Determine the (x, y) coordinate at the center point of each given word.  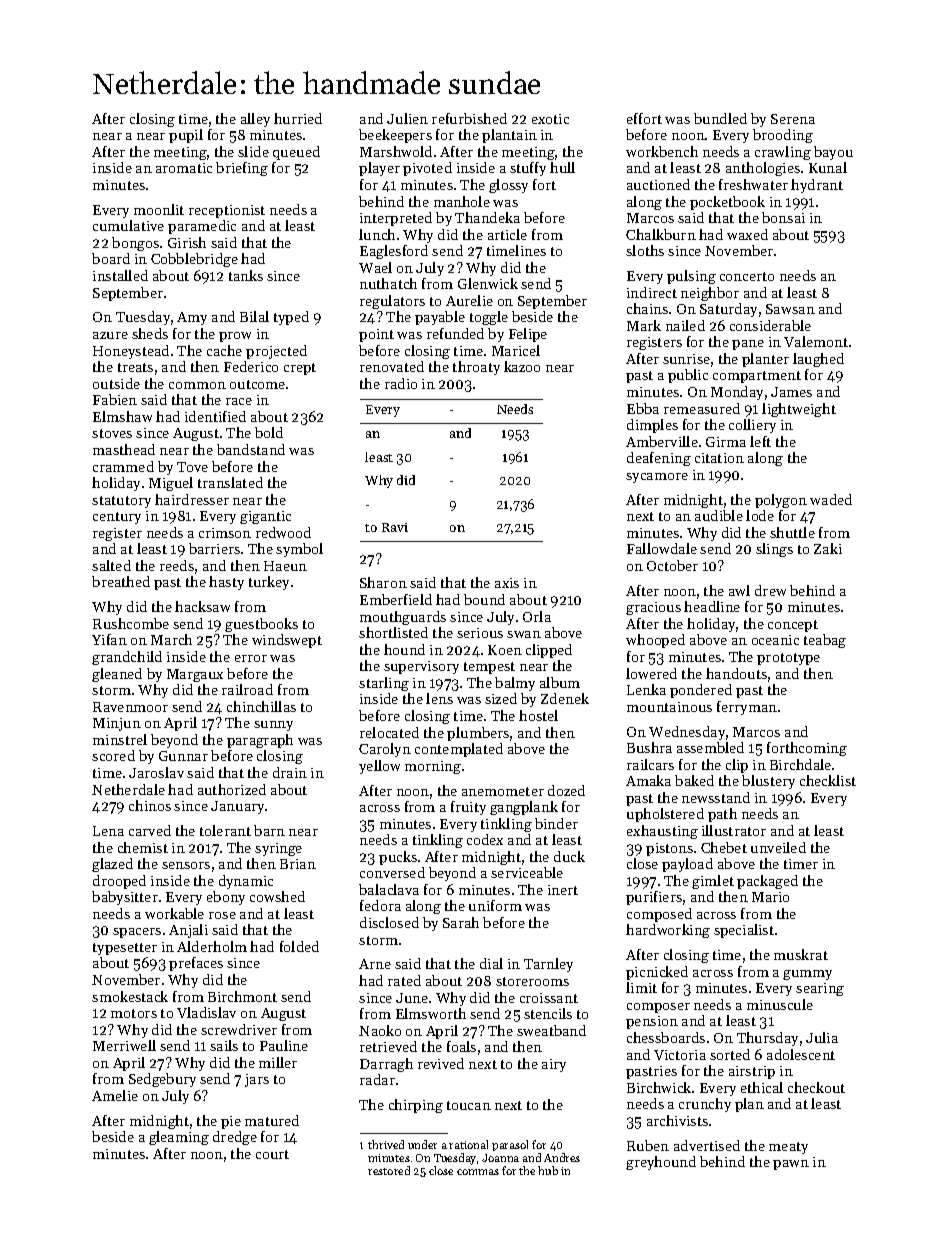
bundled (720, 118)
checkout (816, 1087)
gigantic (265, 517)
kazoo (522, 366)
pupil (186, 136)
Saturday (728, 310)
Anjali (188, 931)
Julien (407, 118)
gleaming (179, 1138)
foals (461, 1046)
